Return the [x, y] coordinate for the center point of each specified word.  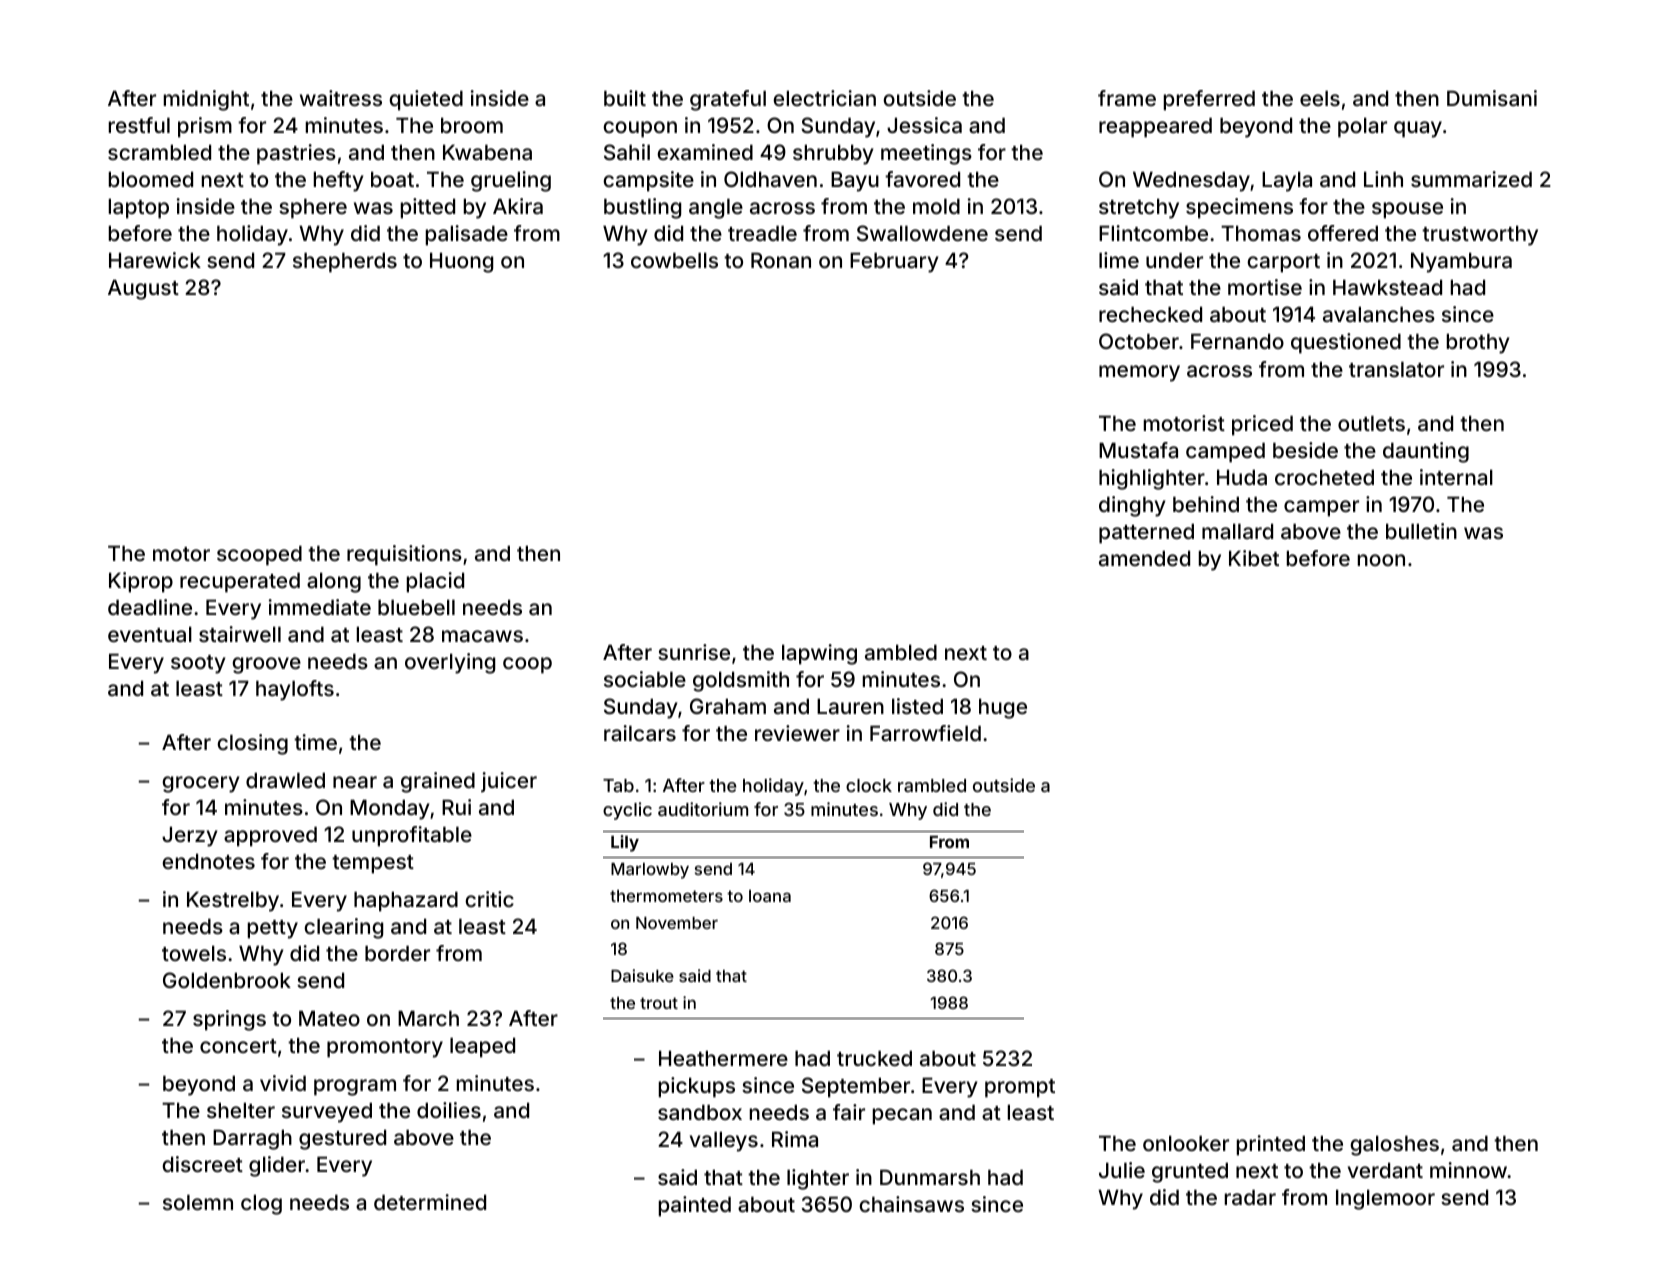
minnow [1468, 1170]
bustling [642, 208]
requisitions [404, 555]
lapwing [819, 654]
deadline [150, 607]
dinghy [1132, 506]
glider [277, 1166]
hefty [338, 181]
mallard [1237, 531]
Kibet [1254, 558]
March [428, 1018]
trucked [874, 1058]
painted [695, 1206]
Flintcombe [1153, 233]
